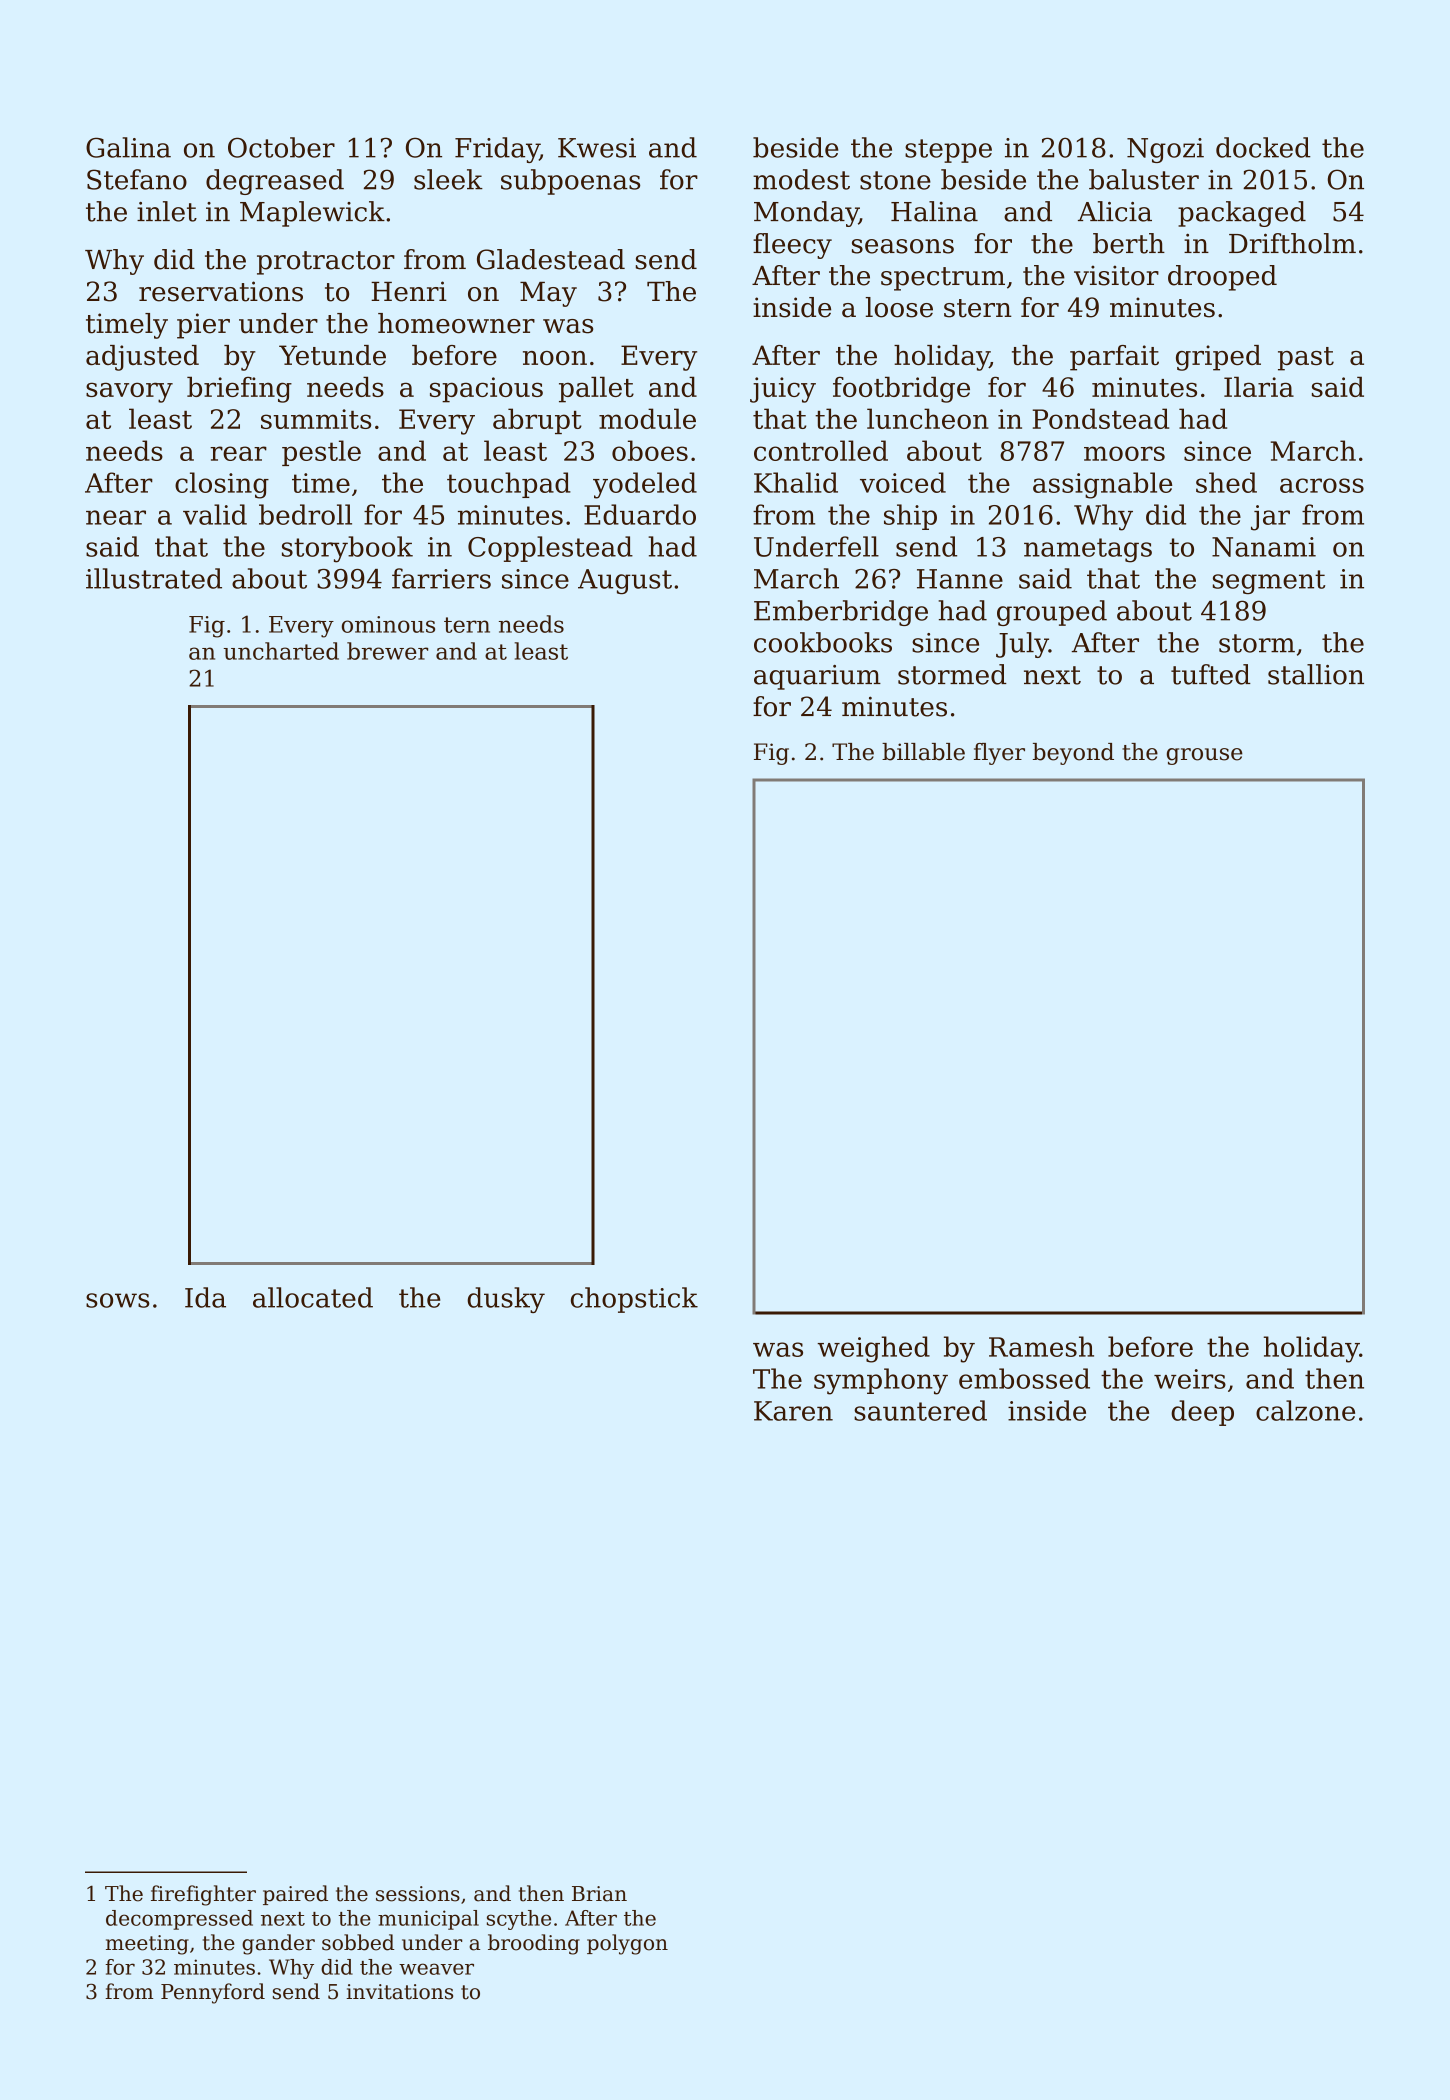  What do you see at coordinates (801, 179) in the page?
I see `modest` at bounding box center [801, 179].
